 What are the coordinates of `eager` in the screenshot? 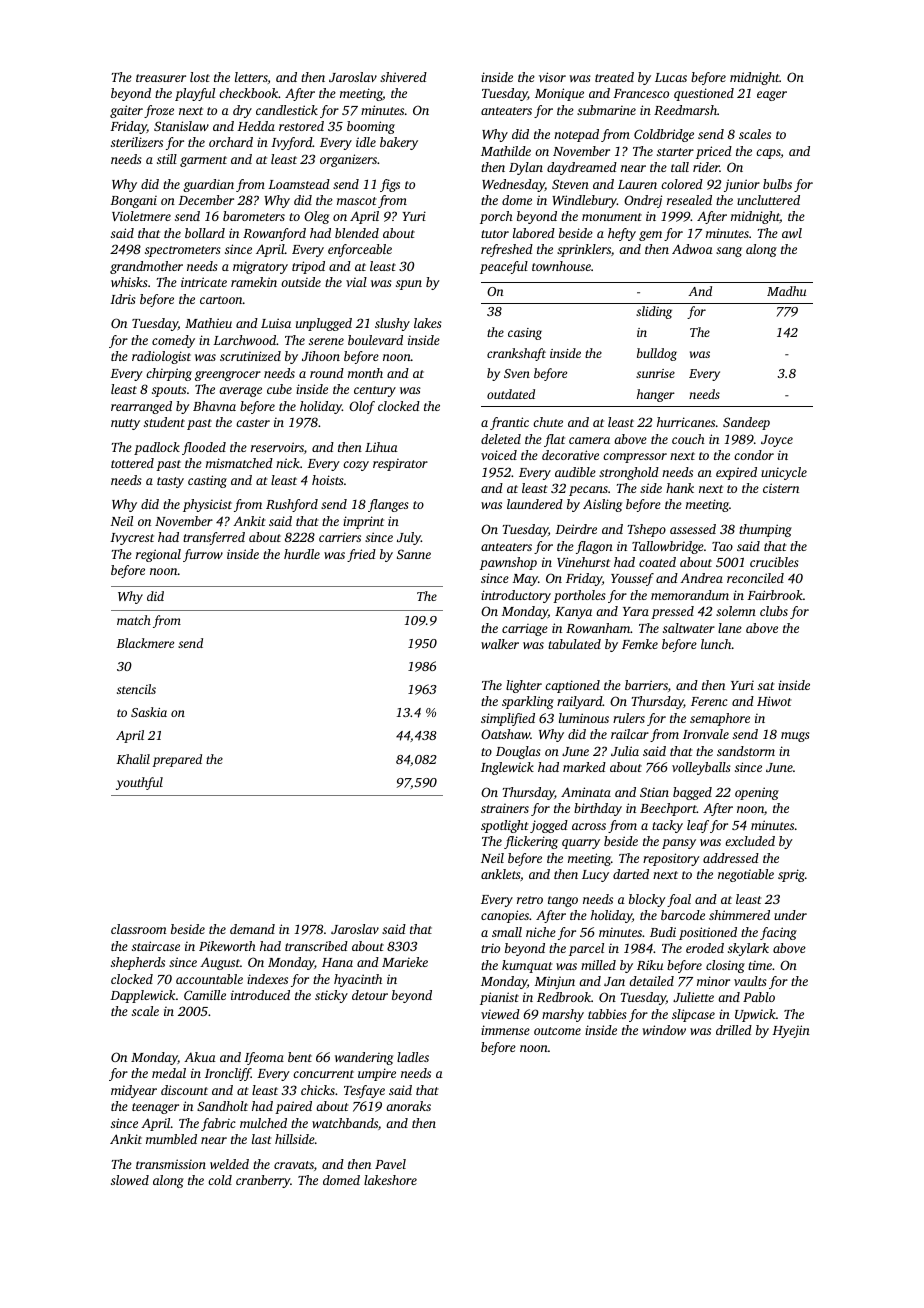 It's located at (772, 96).
